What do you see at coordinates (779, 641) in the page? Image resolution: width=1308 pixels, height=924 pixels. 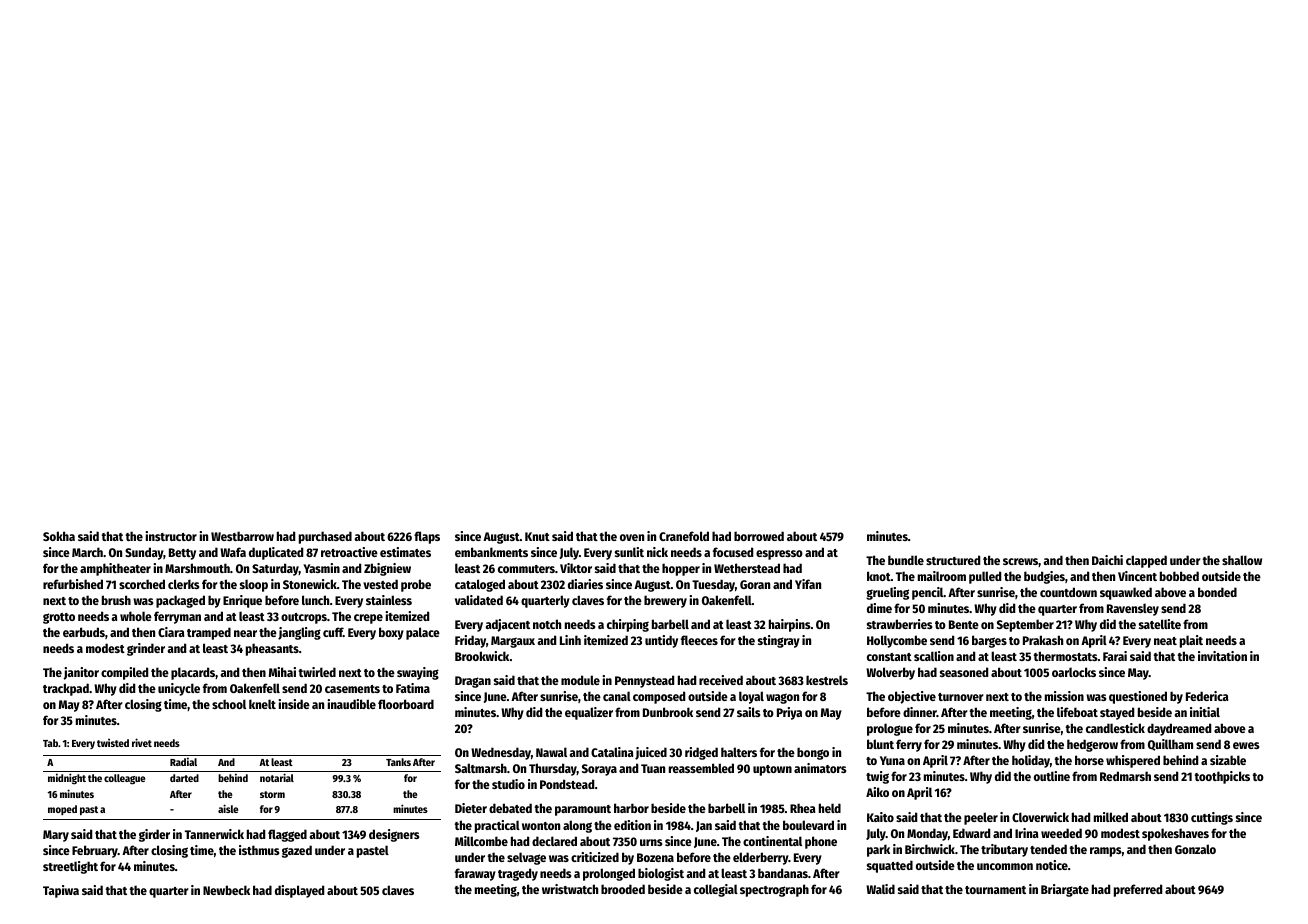 I see `stingray` at bounding box center [779, 641].
